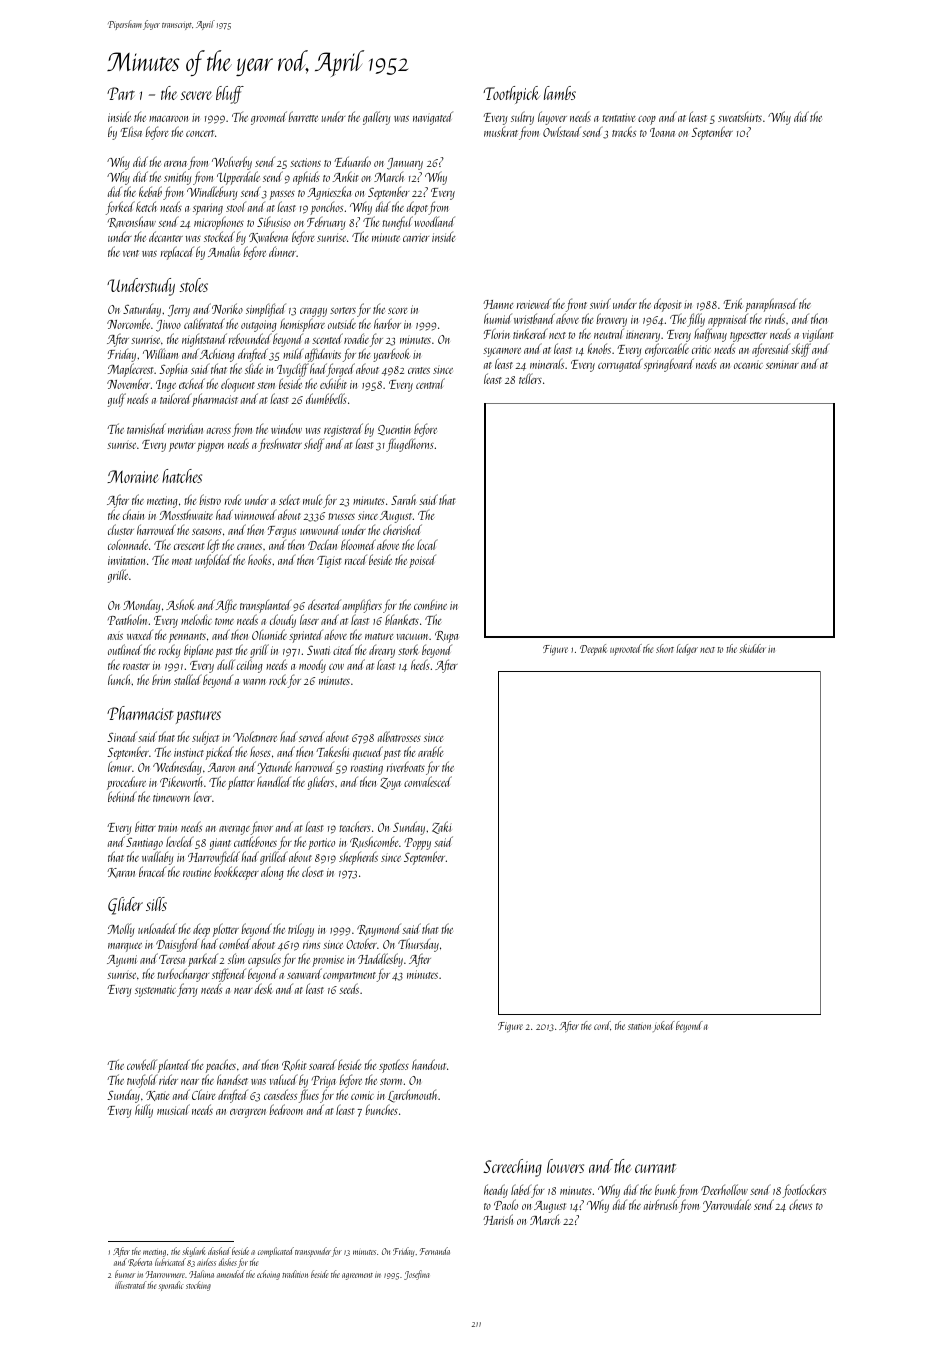 This page has height=1366, width=943. What do you see at coordinates (565, 1166) in the page?
I see `louvers` at bounding box center [565, 1166].
